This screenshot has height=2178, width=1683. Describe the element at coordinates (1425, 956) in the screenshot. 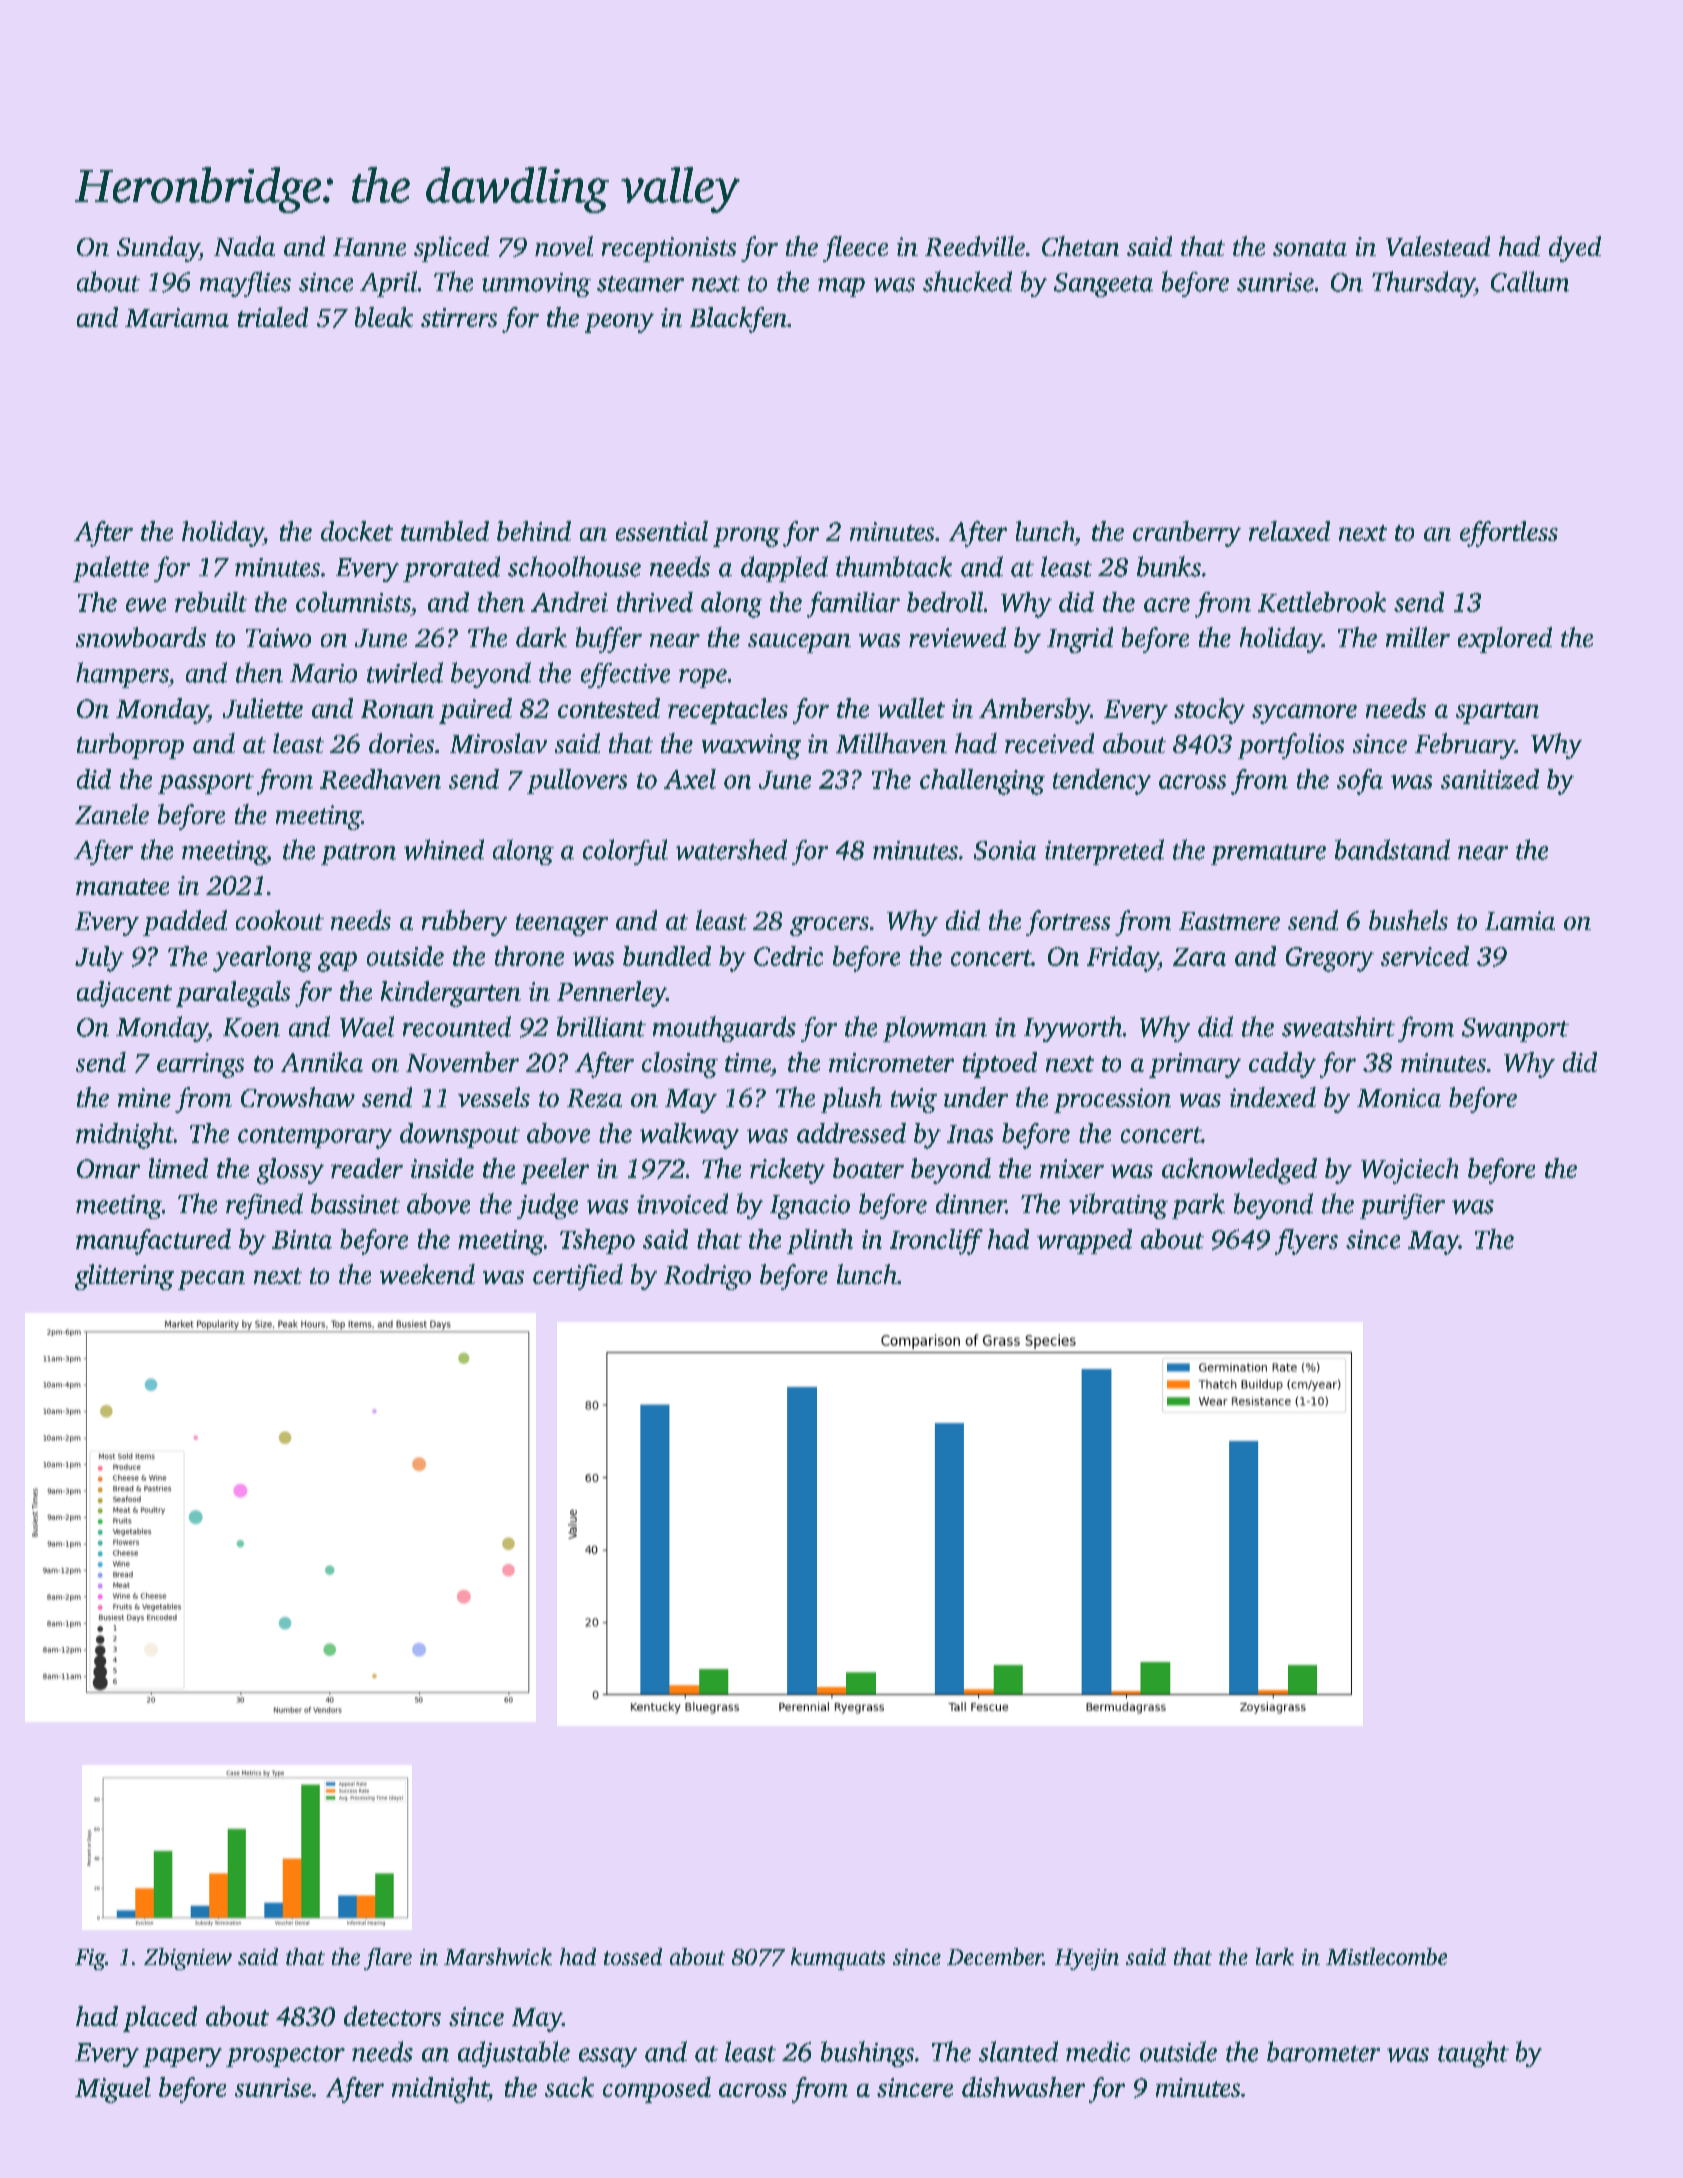

I see `serviced` at that location.
